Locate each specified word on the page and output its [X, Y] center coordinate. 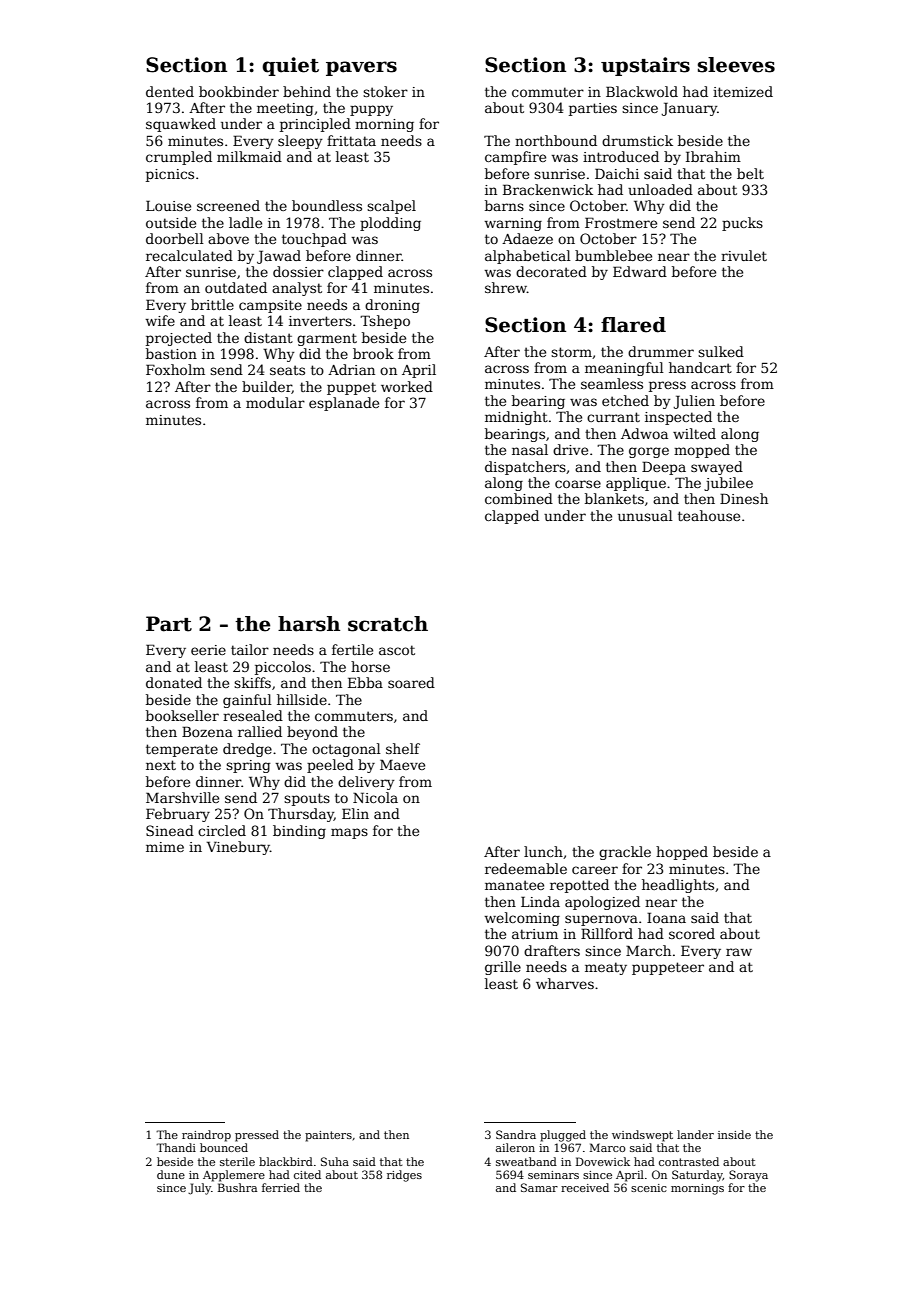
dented [170, 91]
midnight [516, 418]
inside [734, 1134]
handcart [700, 367]
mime [165, 847]
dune [171, 1174]
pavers [361, 68]
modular [275, 402]
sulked [721, 351]
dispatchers [525, 468]
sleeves [736, 65]
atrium [535, 934]
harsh [309, 624]
